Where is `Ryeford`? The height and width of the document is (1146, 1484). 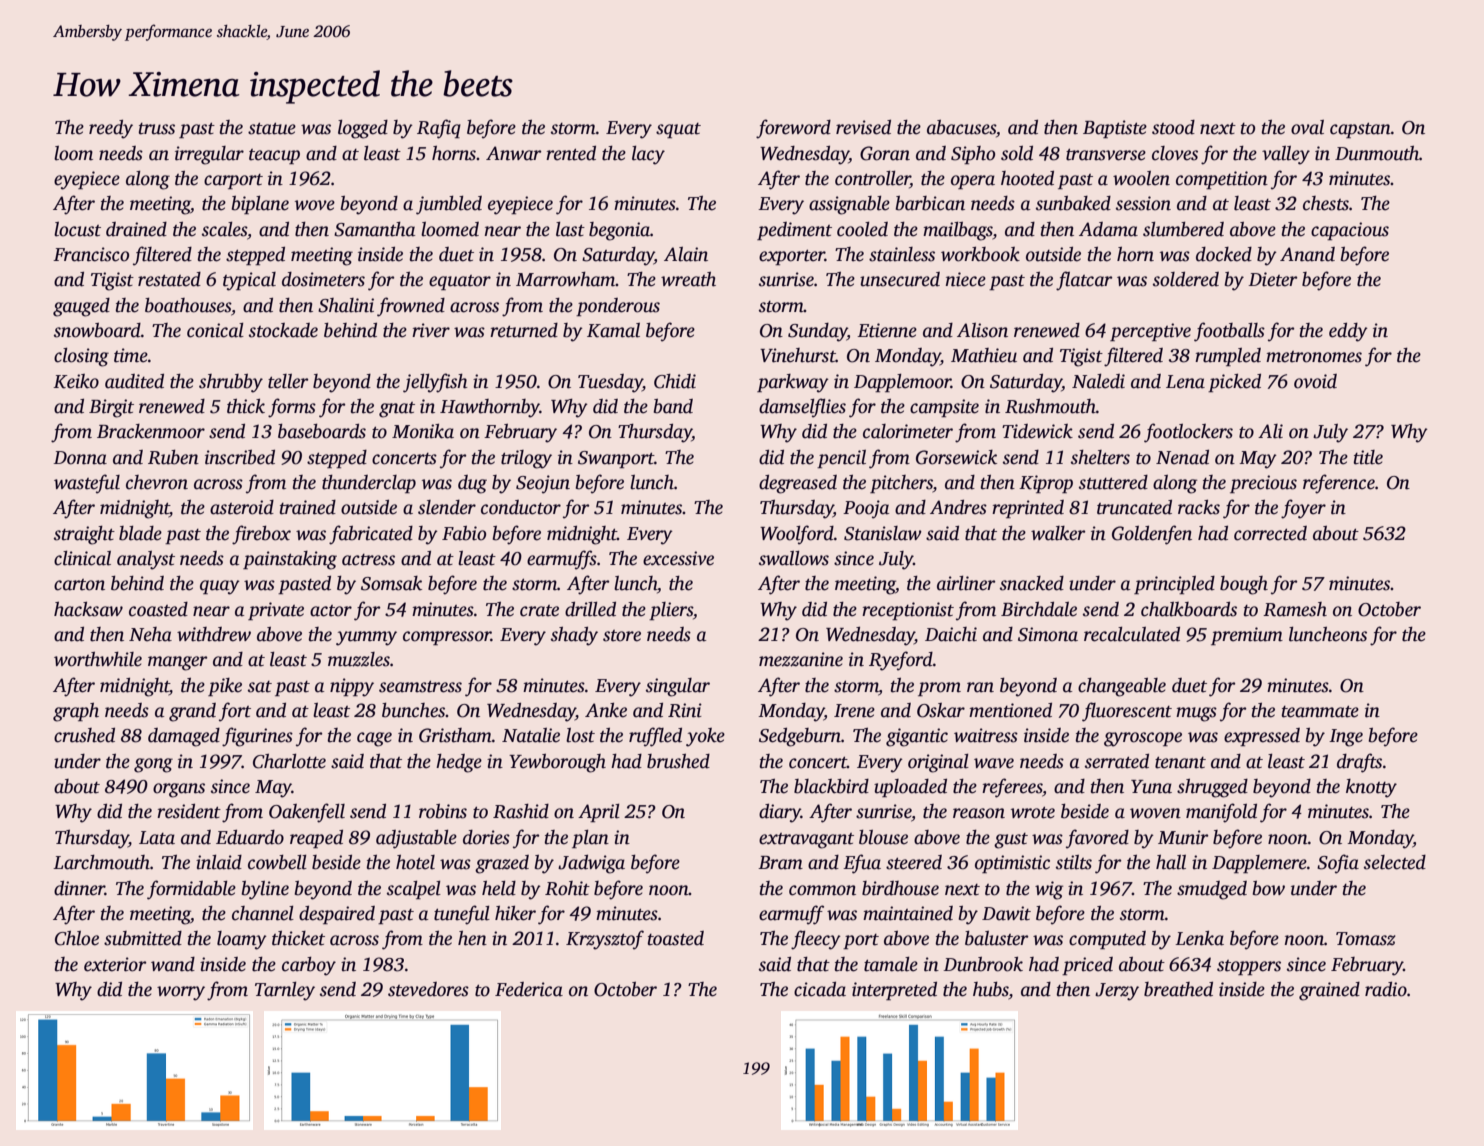 Ryeford is located at coordinates (901, 661).
